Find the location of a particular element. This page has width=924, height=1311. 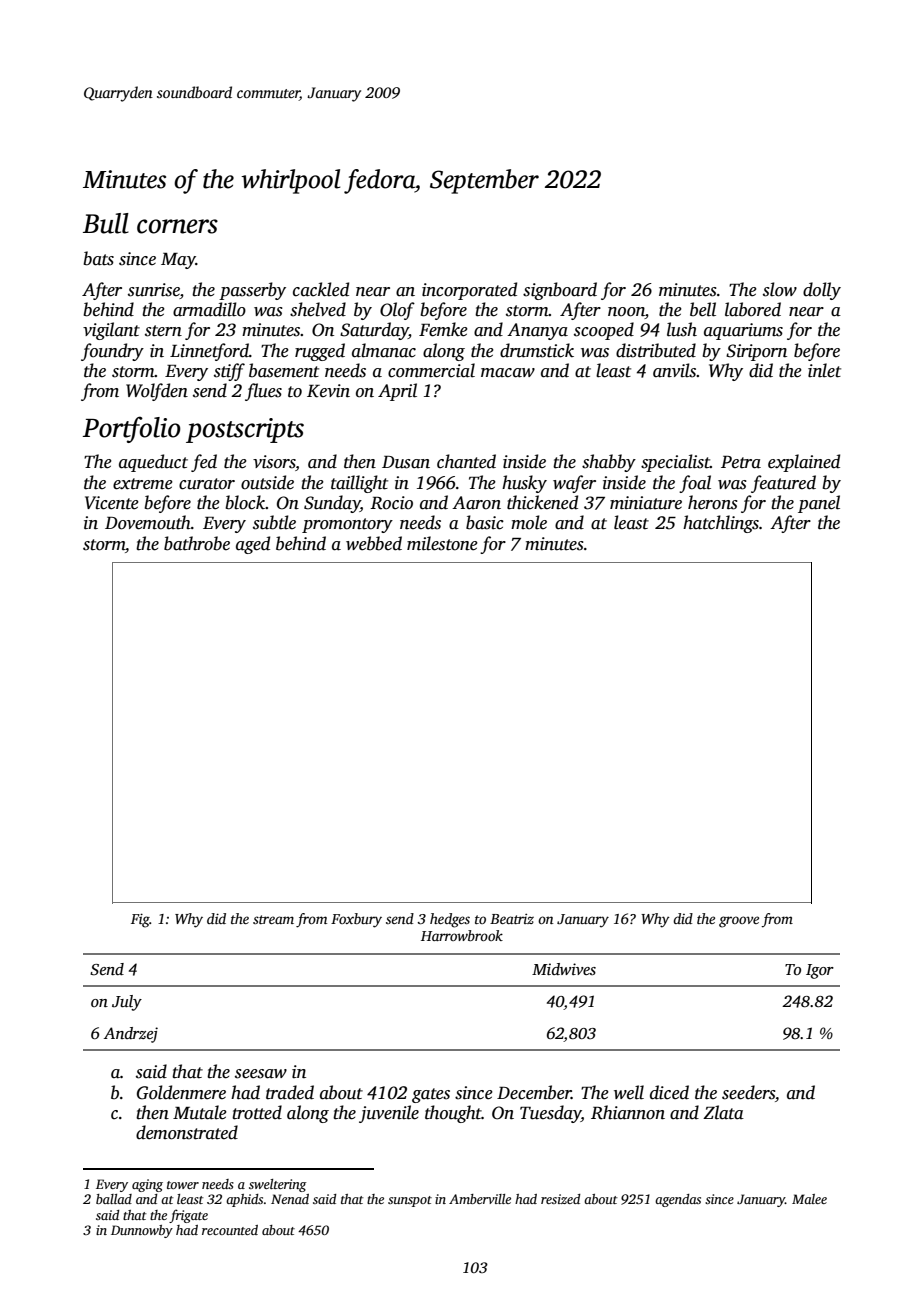

Fig is located at coordinates (140, 920).
